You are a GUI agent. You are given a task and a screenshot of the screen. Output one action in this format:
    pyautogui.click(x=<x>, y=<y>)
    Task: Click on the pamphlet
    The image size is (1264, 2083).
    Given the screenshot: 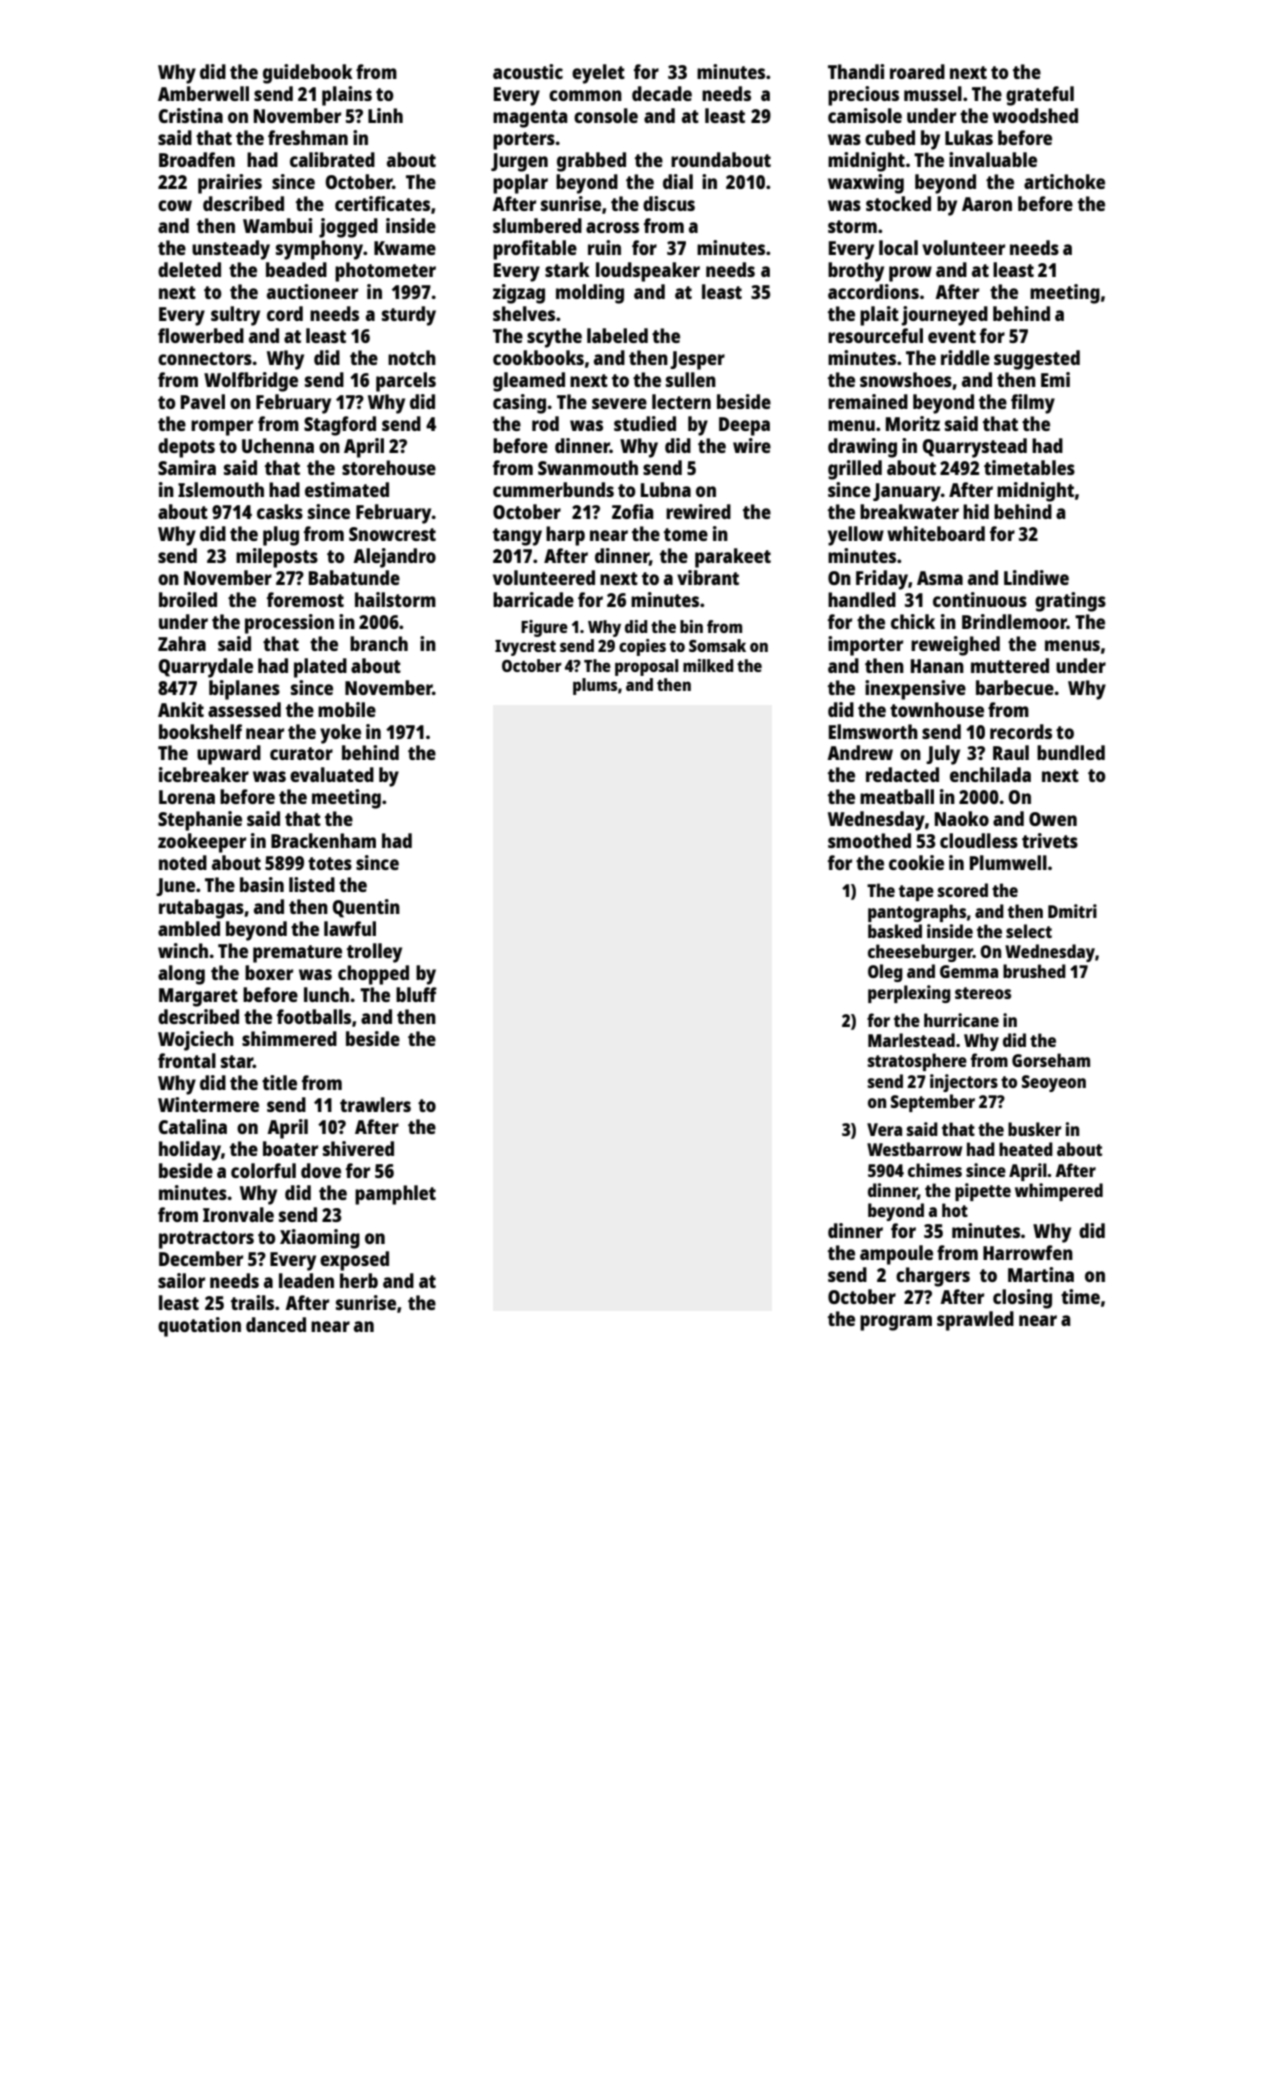 What is the action you would take?
    pyautogui.click(x=395, y=1195)
